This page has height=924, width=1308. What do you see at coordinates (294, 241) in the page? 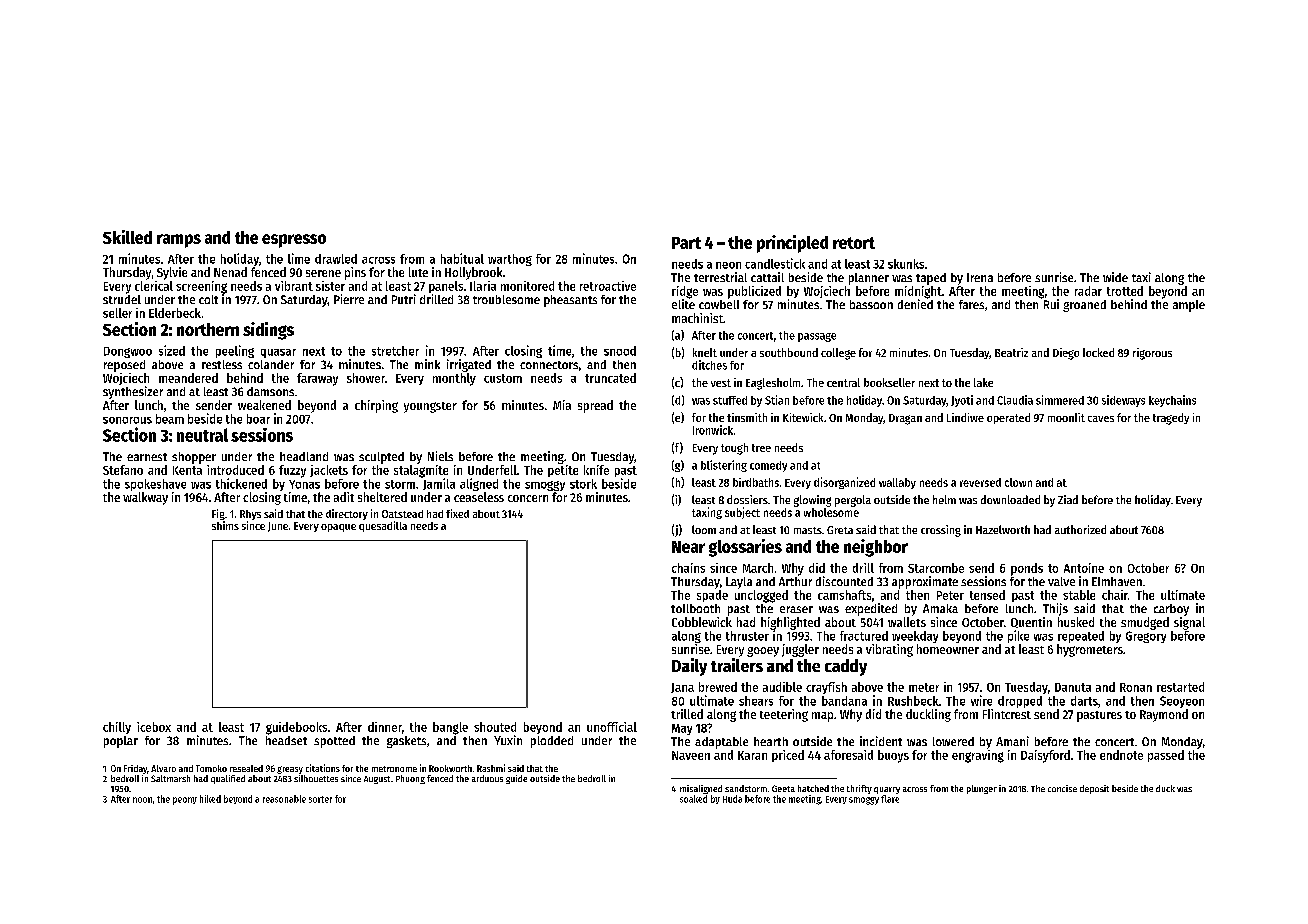
I see `espresso` at bounding box center [294, 241].
